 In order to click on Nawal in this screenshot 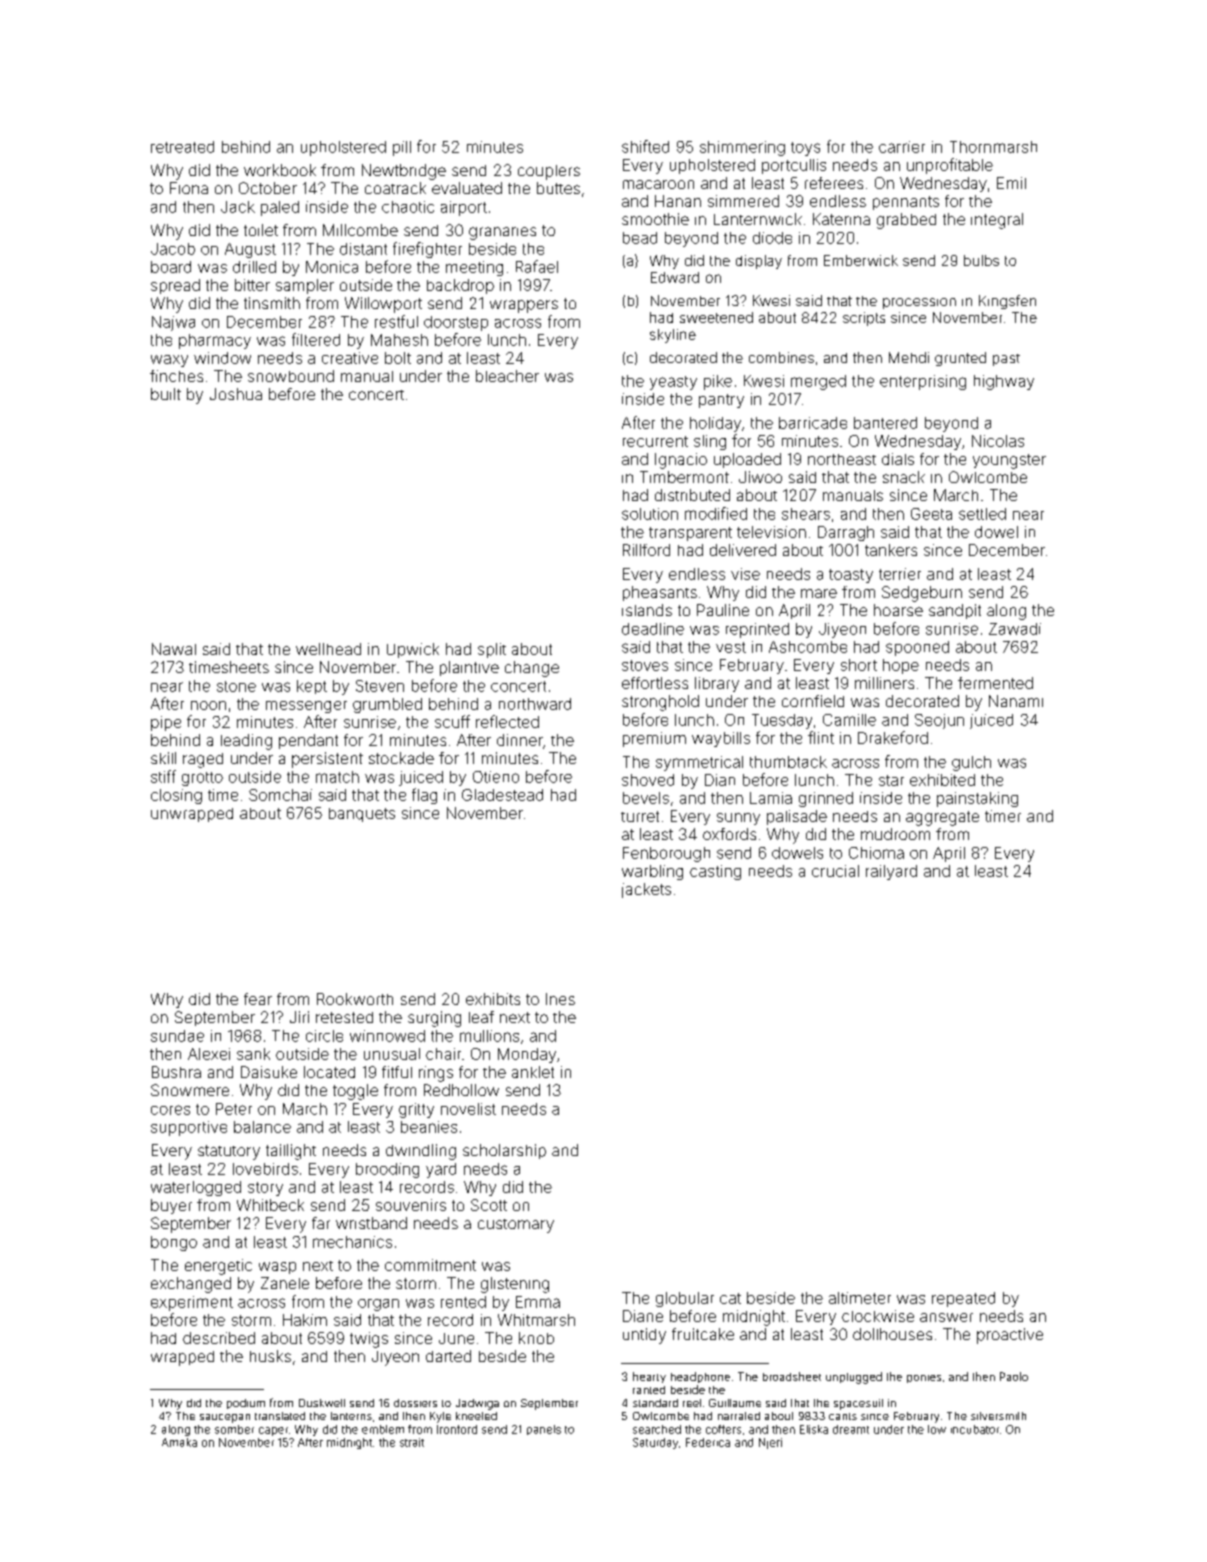, I will do `click(174, 649)`.
